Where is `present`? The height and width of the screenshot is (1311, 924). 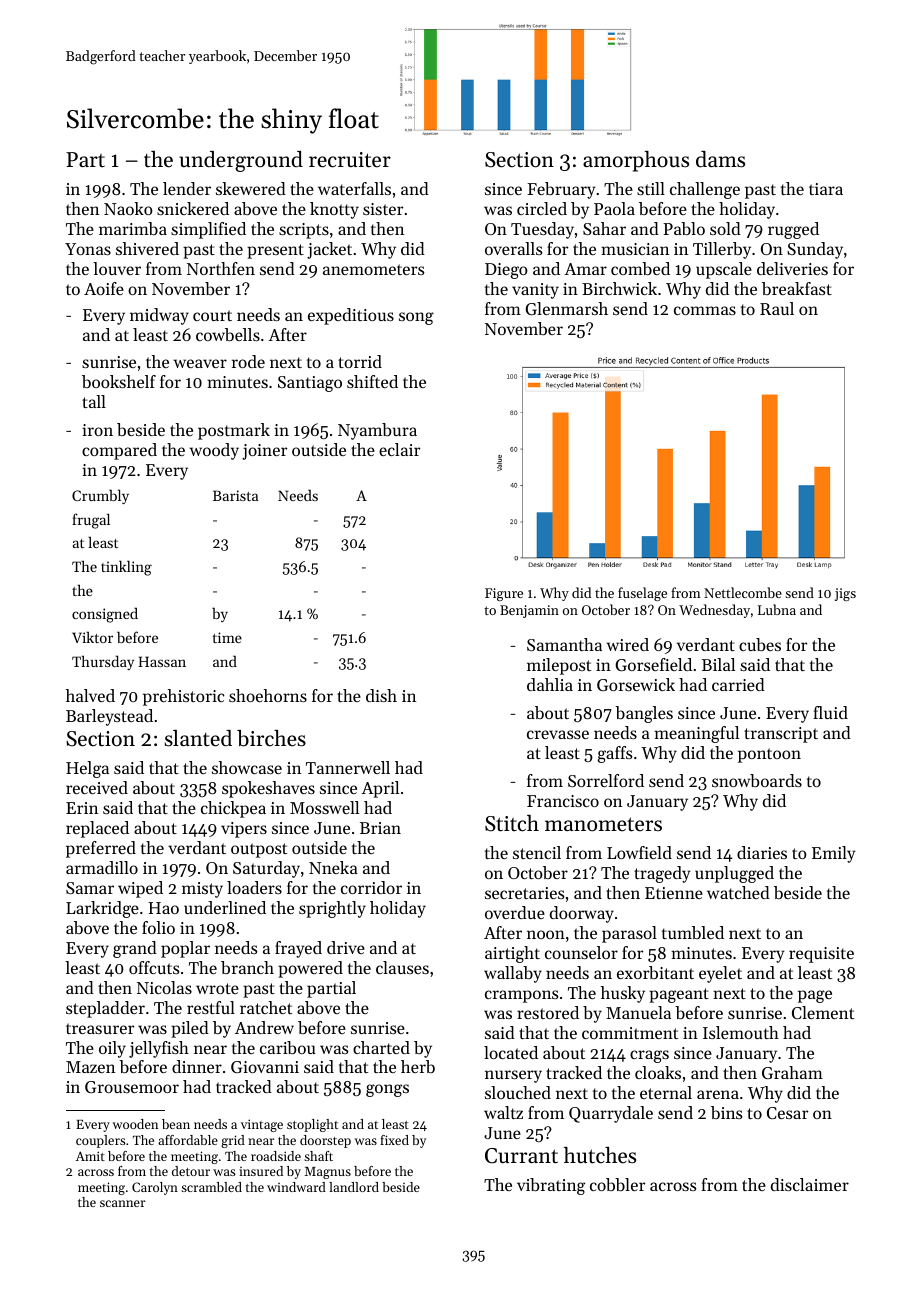
present is located at coordinates (275, 251).
